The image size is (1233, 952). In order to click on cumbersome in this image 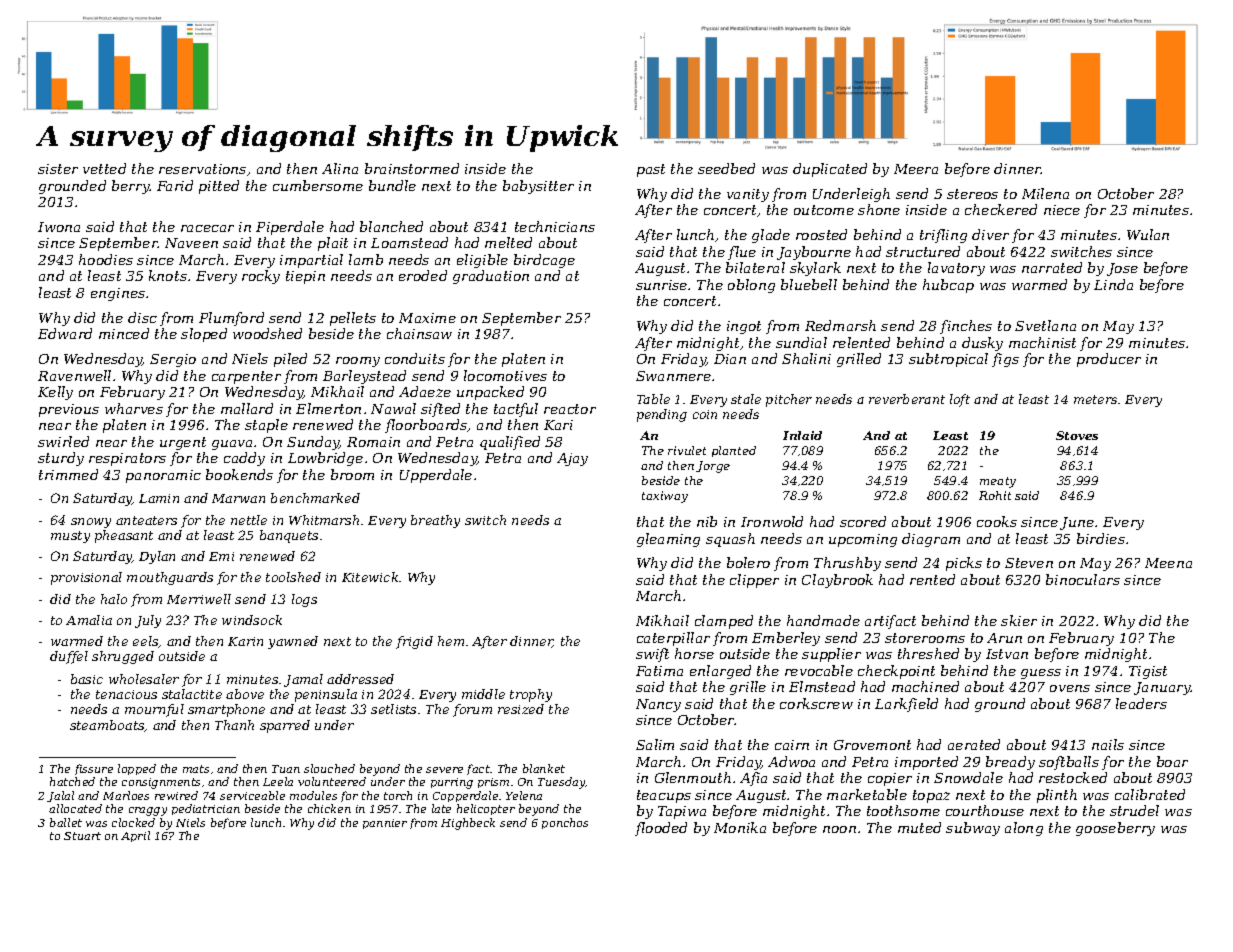, I will do `click(318, 185)`.
